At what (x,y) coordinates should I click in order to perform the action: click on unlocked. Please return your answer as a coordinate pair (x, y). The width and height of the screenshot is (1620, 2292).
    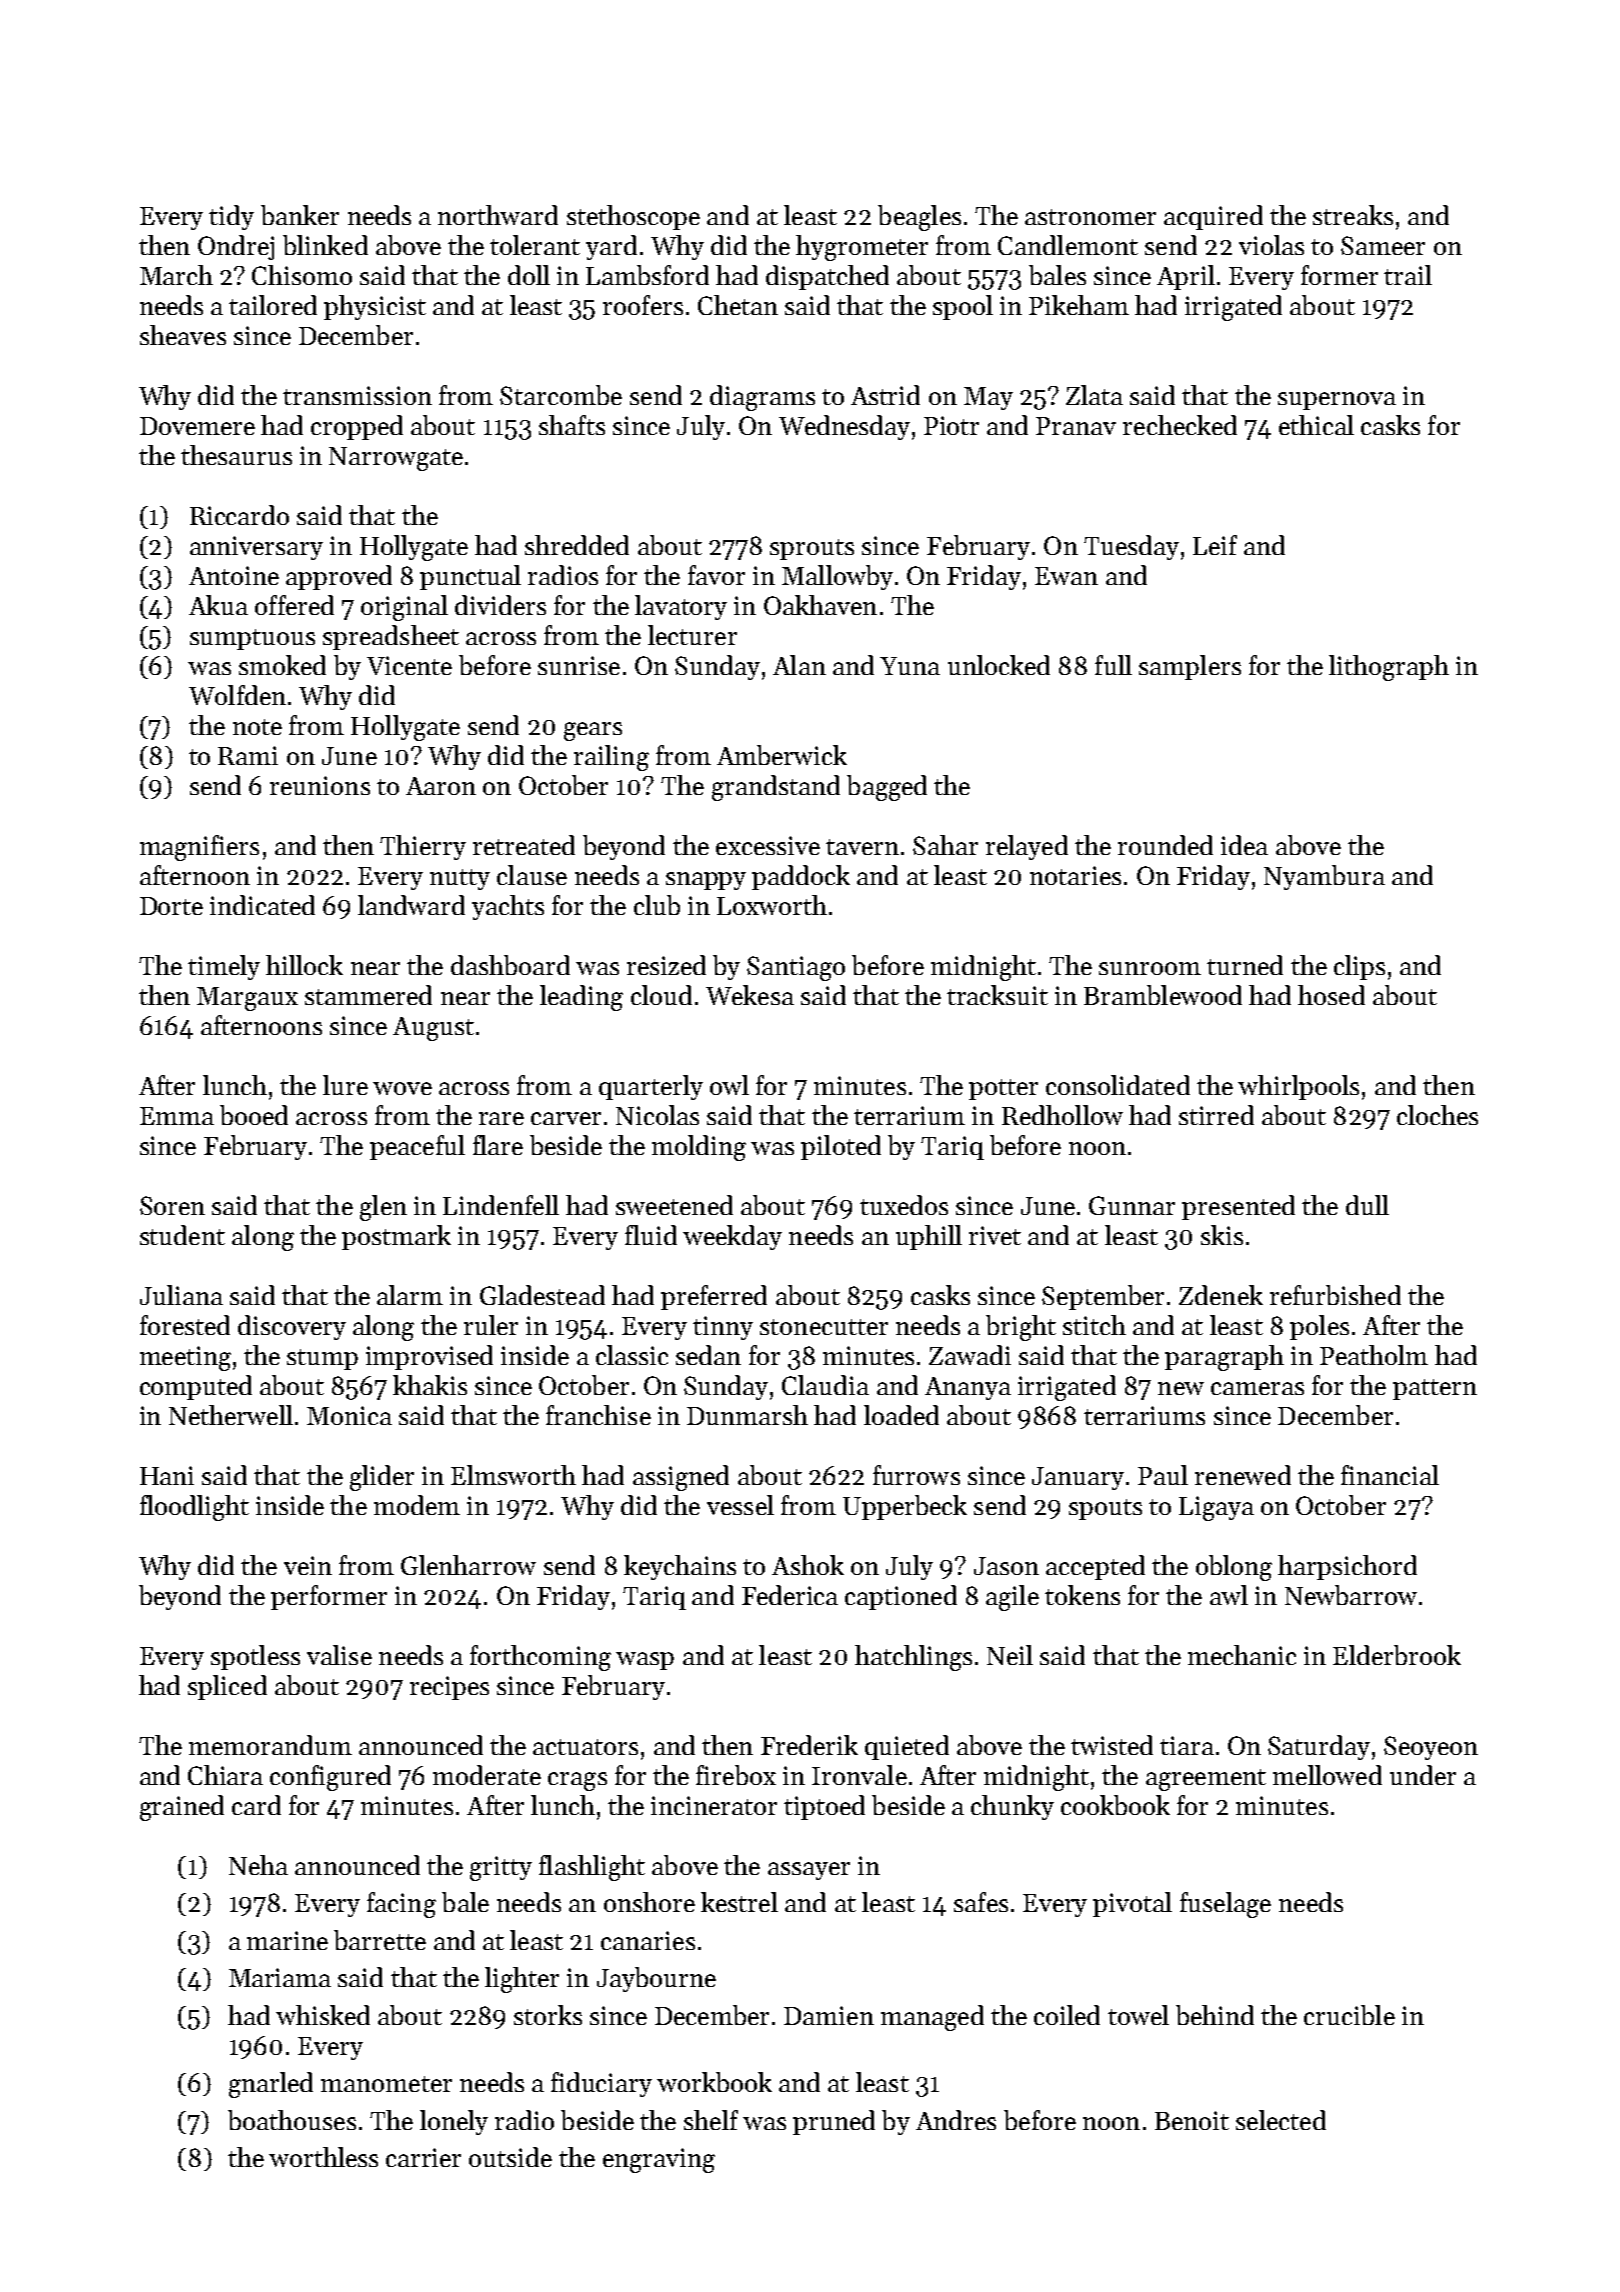
    Looking at the image, I should click on (999, 665).
